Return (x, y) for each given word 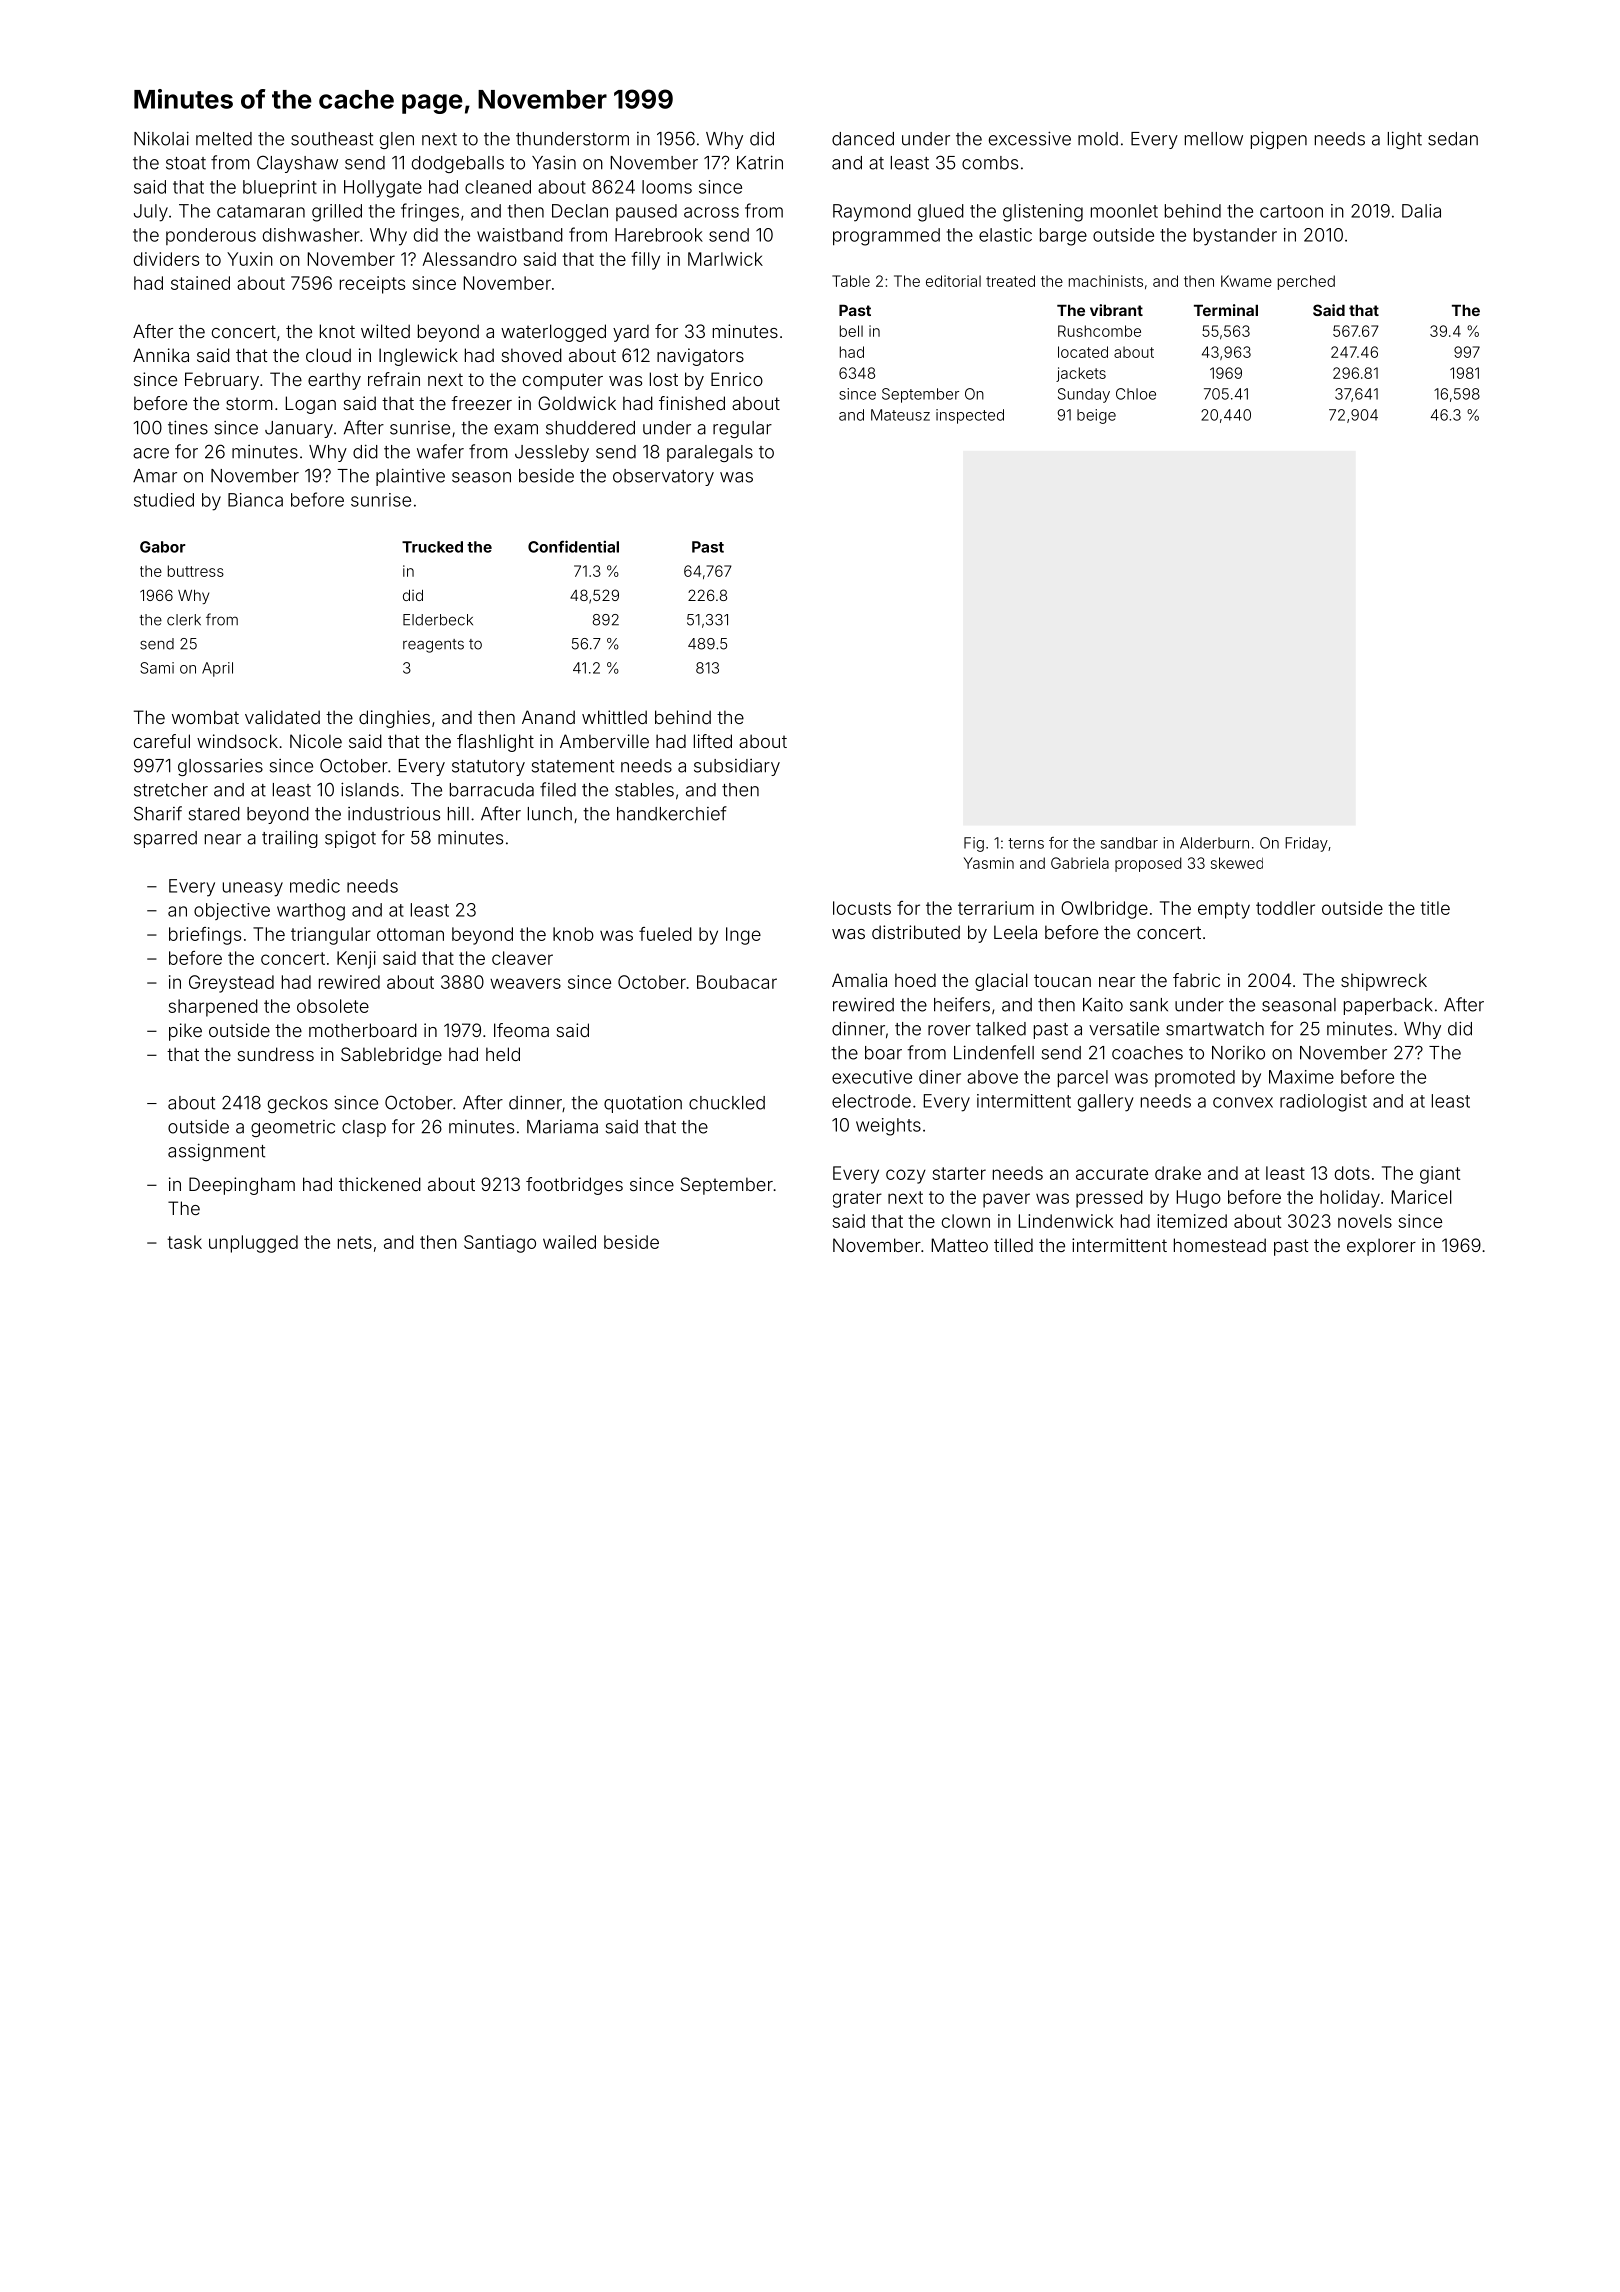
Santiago (500, 1244)
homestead (1220, 1245)
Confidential (573, 546)
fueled (665, 934)
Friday (1306, 844)
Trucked (432, 547)
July (151, 213)
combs (990, 163)
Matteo (960, 1245)
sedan (1453, 139)
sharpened (213, 1008)
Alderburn (1214, 843)
